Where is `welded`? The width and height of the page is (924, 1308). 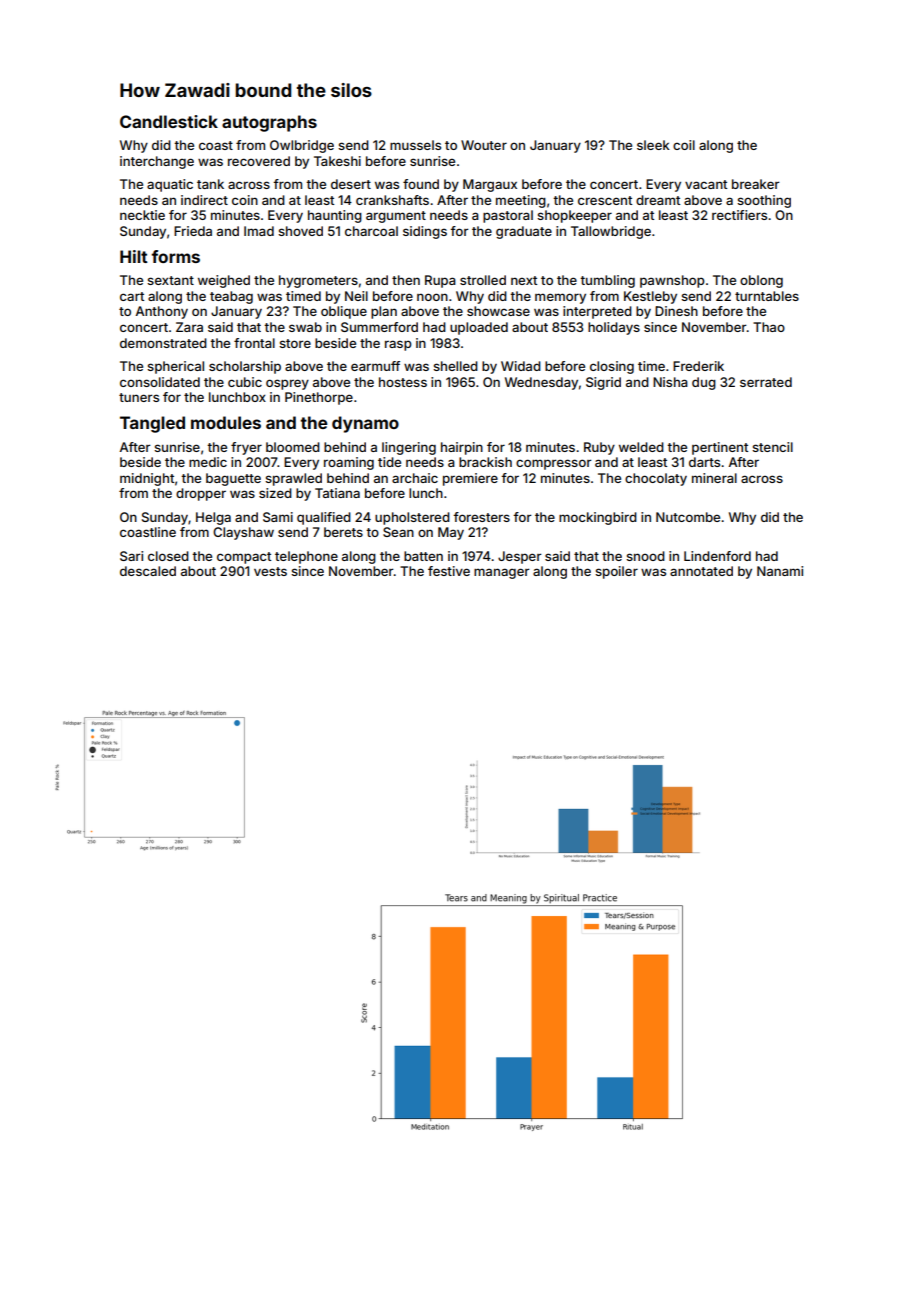 welded is located at coordinates (641, 447).
